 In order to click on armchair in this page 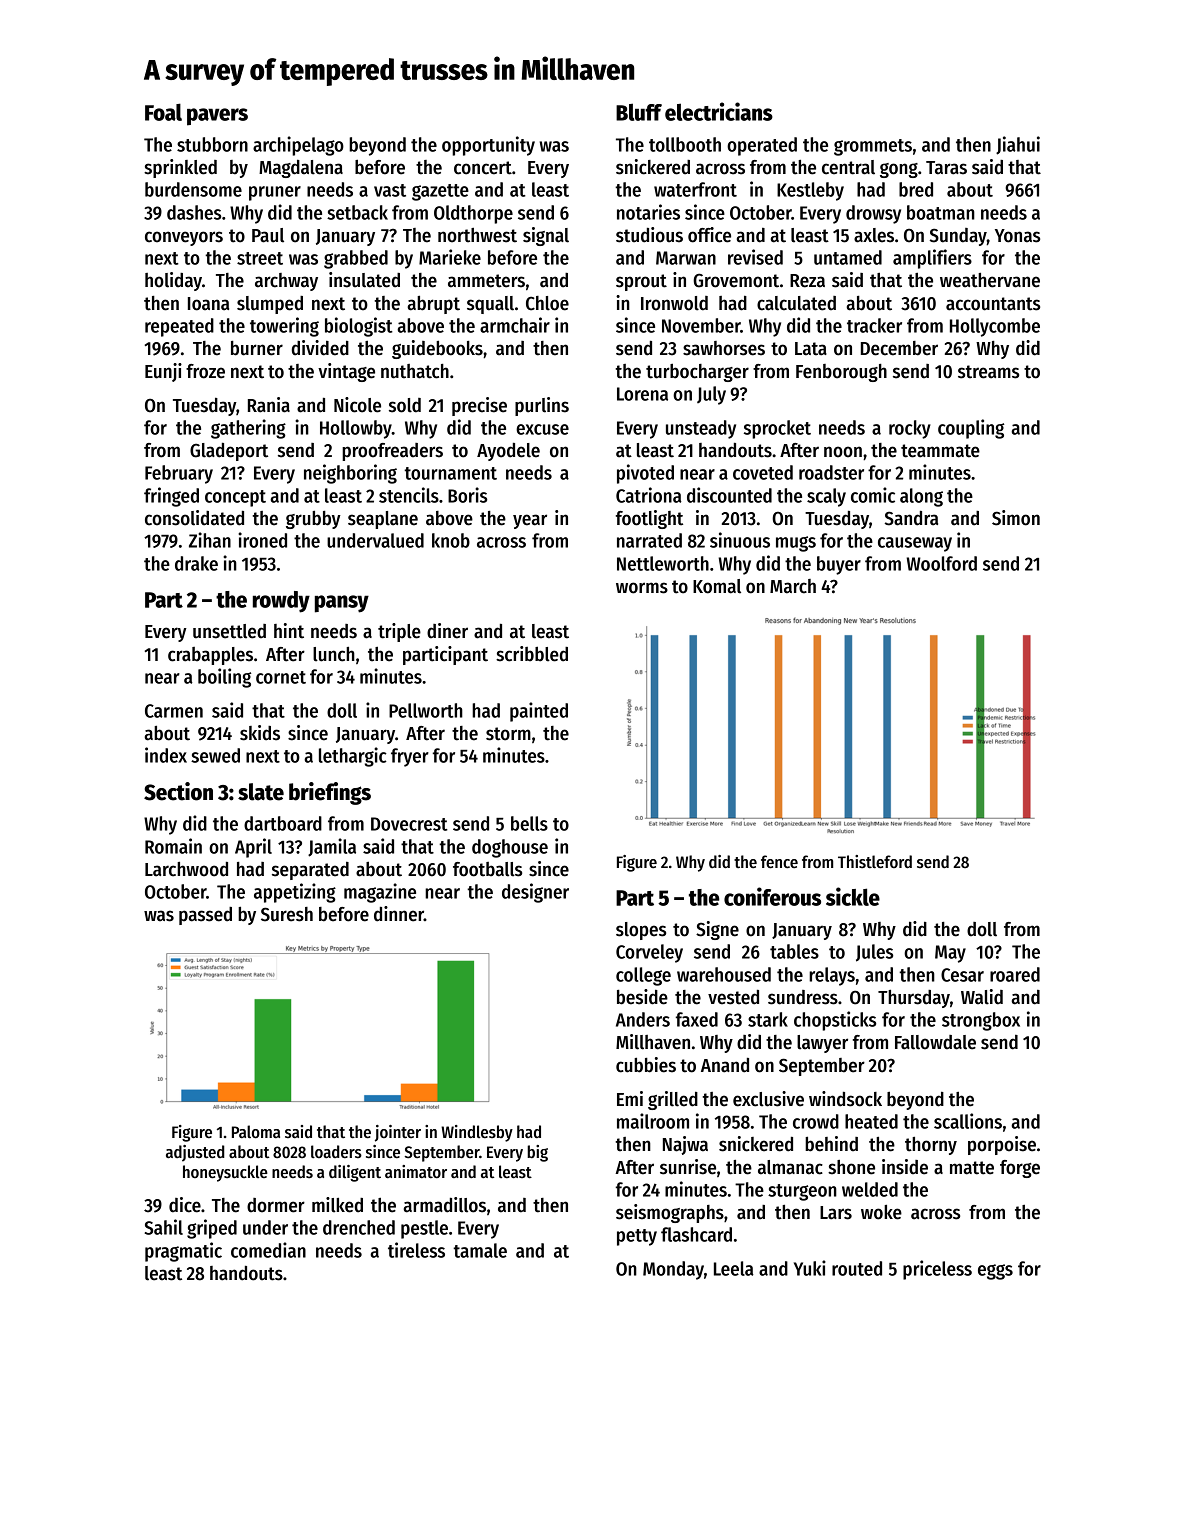, I will do `click(515, 325)`.
